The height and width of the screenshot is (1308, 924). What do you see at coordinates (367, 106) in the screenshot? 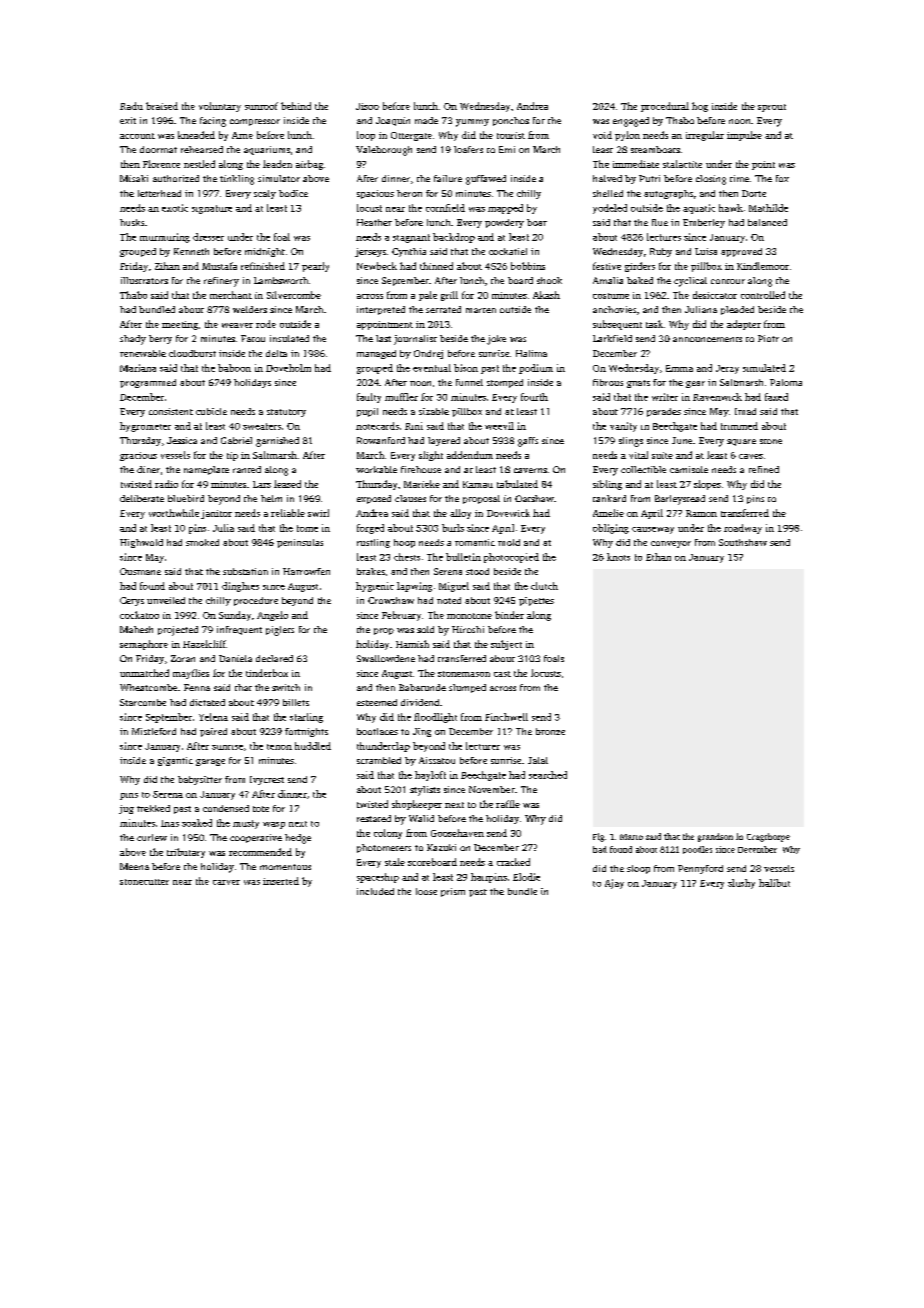
I see `Jisoo` at bounding box center [367, 106].
